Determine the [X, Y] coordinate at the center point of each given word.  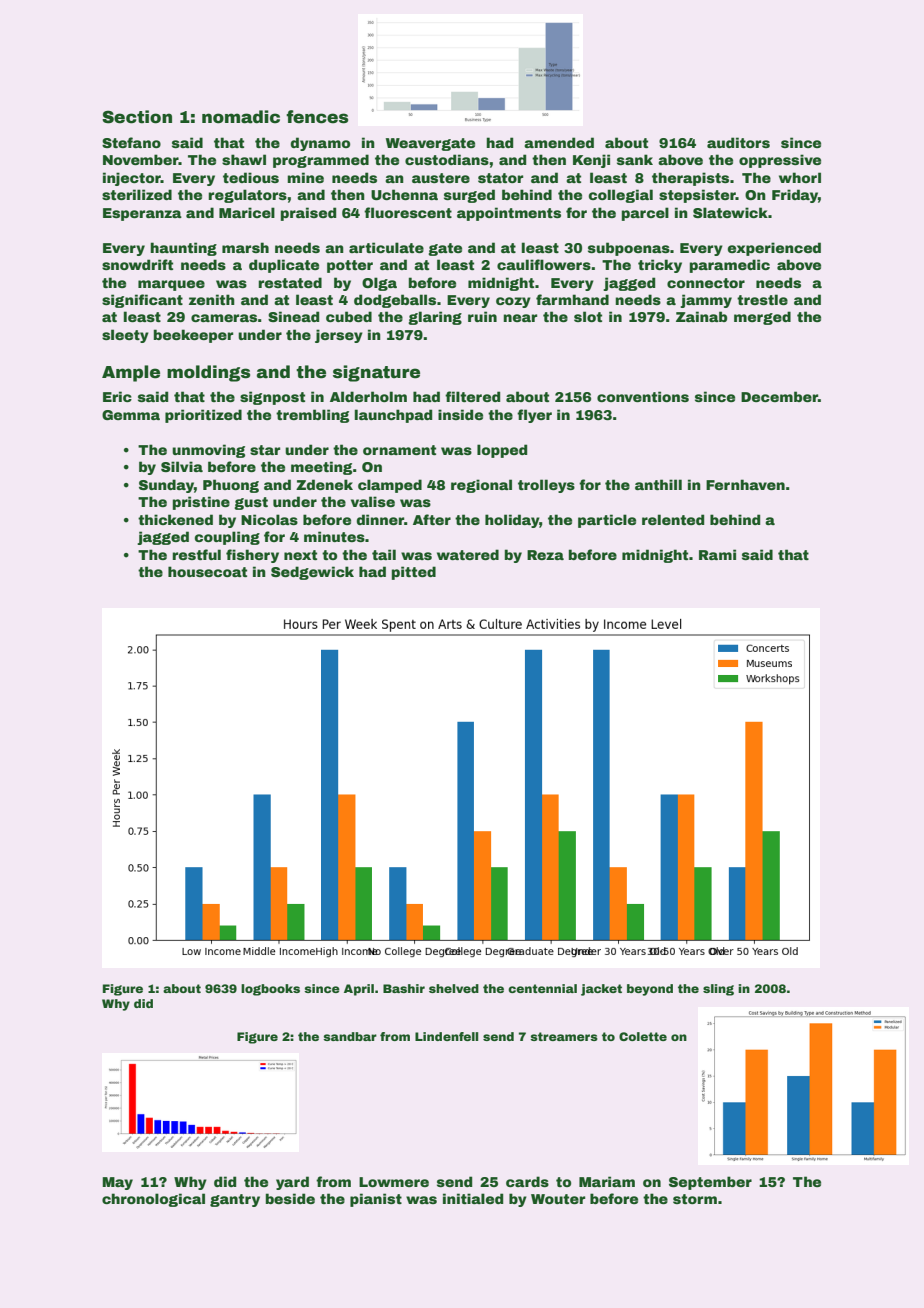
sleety [125, 336]
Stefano [131, 142]
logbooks [270, 990]
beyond [650, 990]
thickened [175, 519]
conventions [643, 396]
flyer [534, 416]
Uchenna [404, 194]
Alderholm [368, 396]
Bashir [404, 988]
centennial [542, 988]
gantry [235, 1200]
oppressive [780, 161]
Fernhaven [745, 484]
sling [718, 990]
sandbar [350, 1036]
